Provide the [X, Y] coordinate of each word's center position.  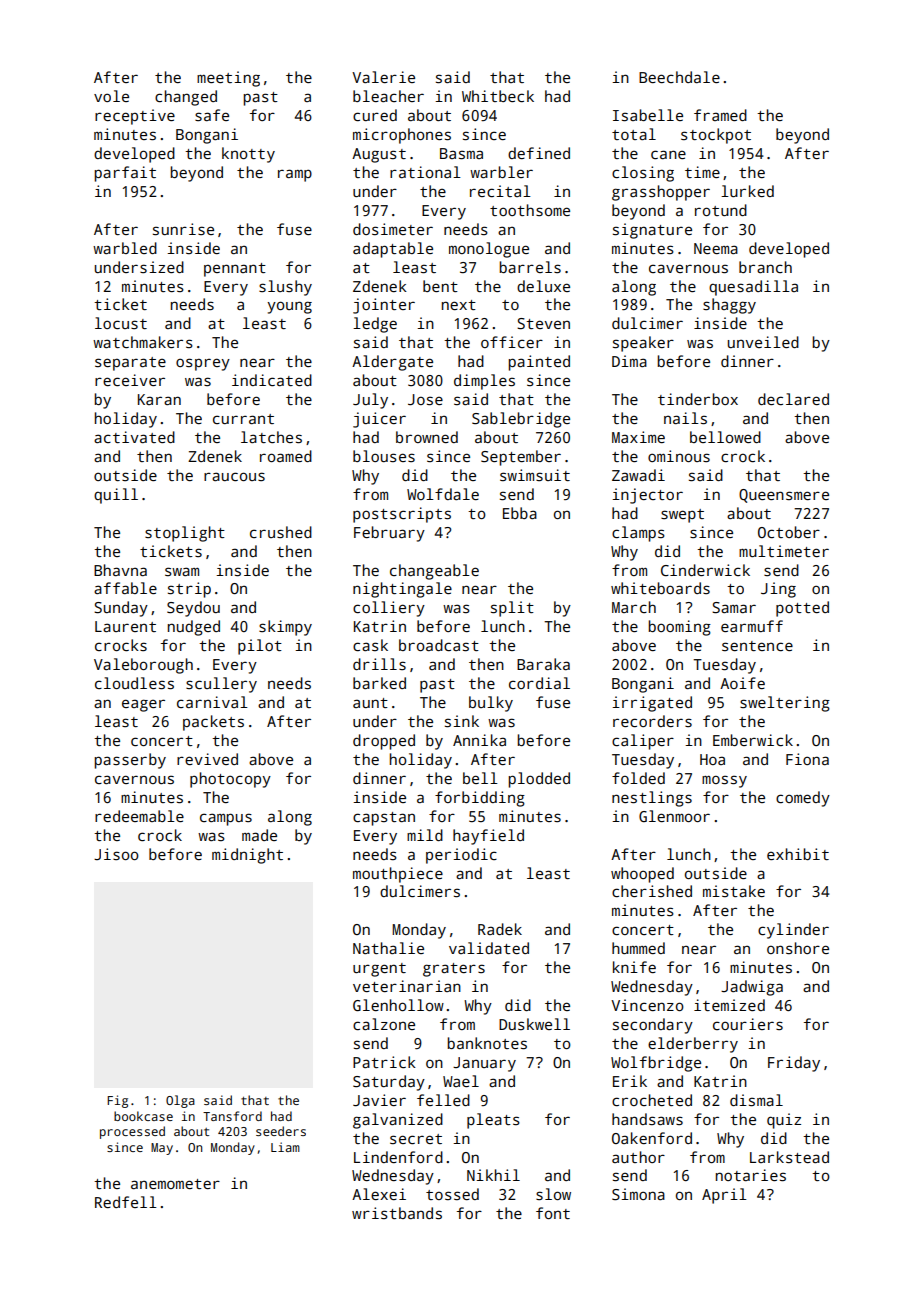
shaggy [729, 306]
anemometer [175, 1184]
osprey [203, 364]
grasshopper [661, 193]
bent [440, 286]
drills [379, 664]
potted [802, 609]
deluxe [543, 286]
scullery [221, 685]
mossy [724, 781]
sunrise [183, 229]
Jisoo [116, 854]
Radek [500, 929]
